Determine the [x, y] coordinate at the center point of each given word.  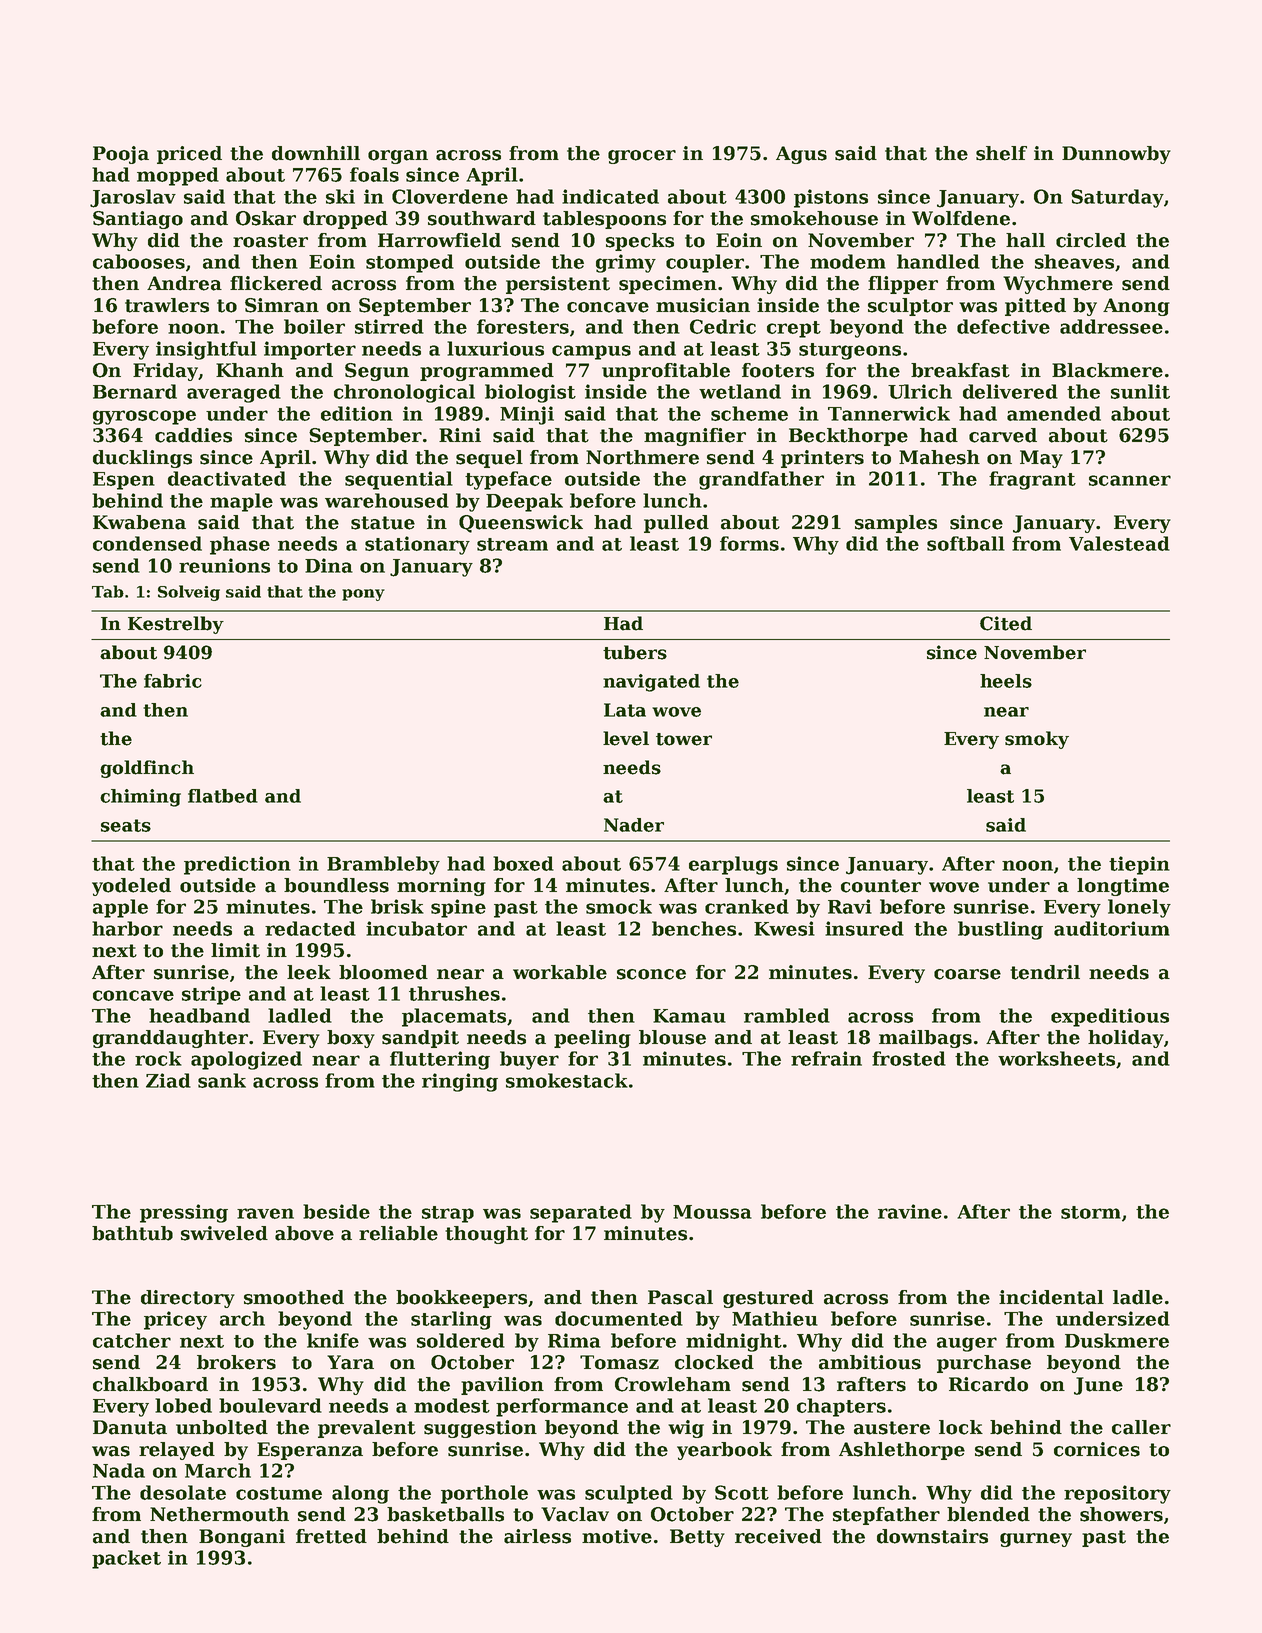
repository [1117, 1494]
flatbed [223, 796]
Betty [697, 1538]
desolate [183, 1492]
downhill [316, 153]
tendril [1045, 972]
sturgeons [850, 351]
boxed [523, 863]
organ [398, 157]
